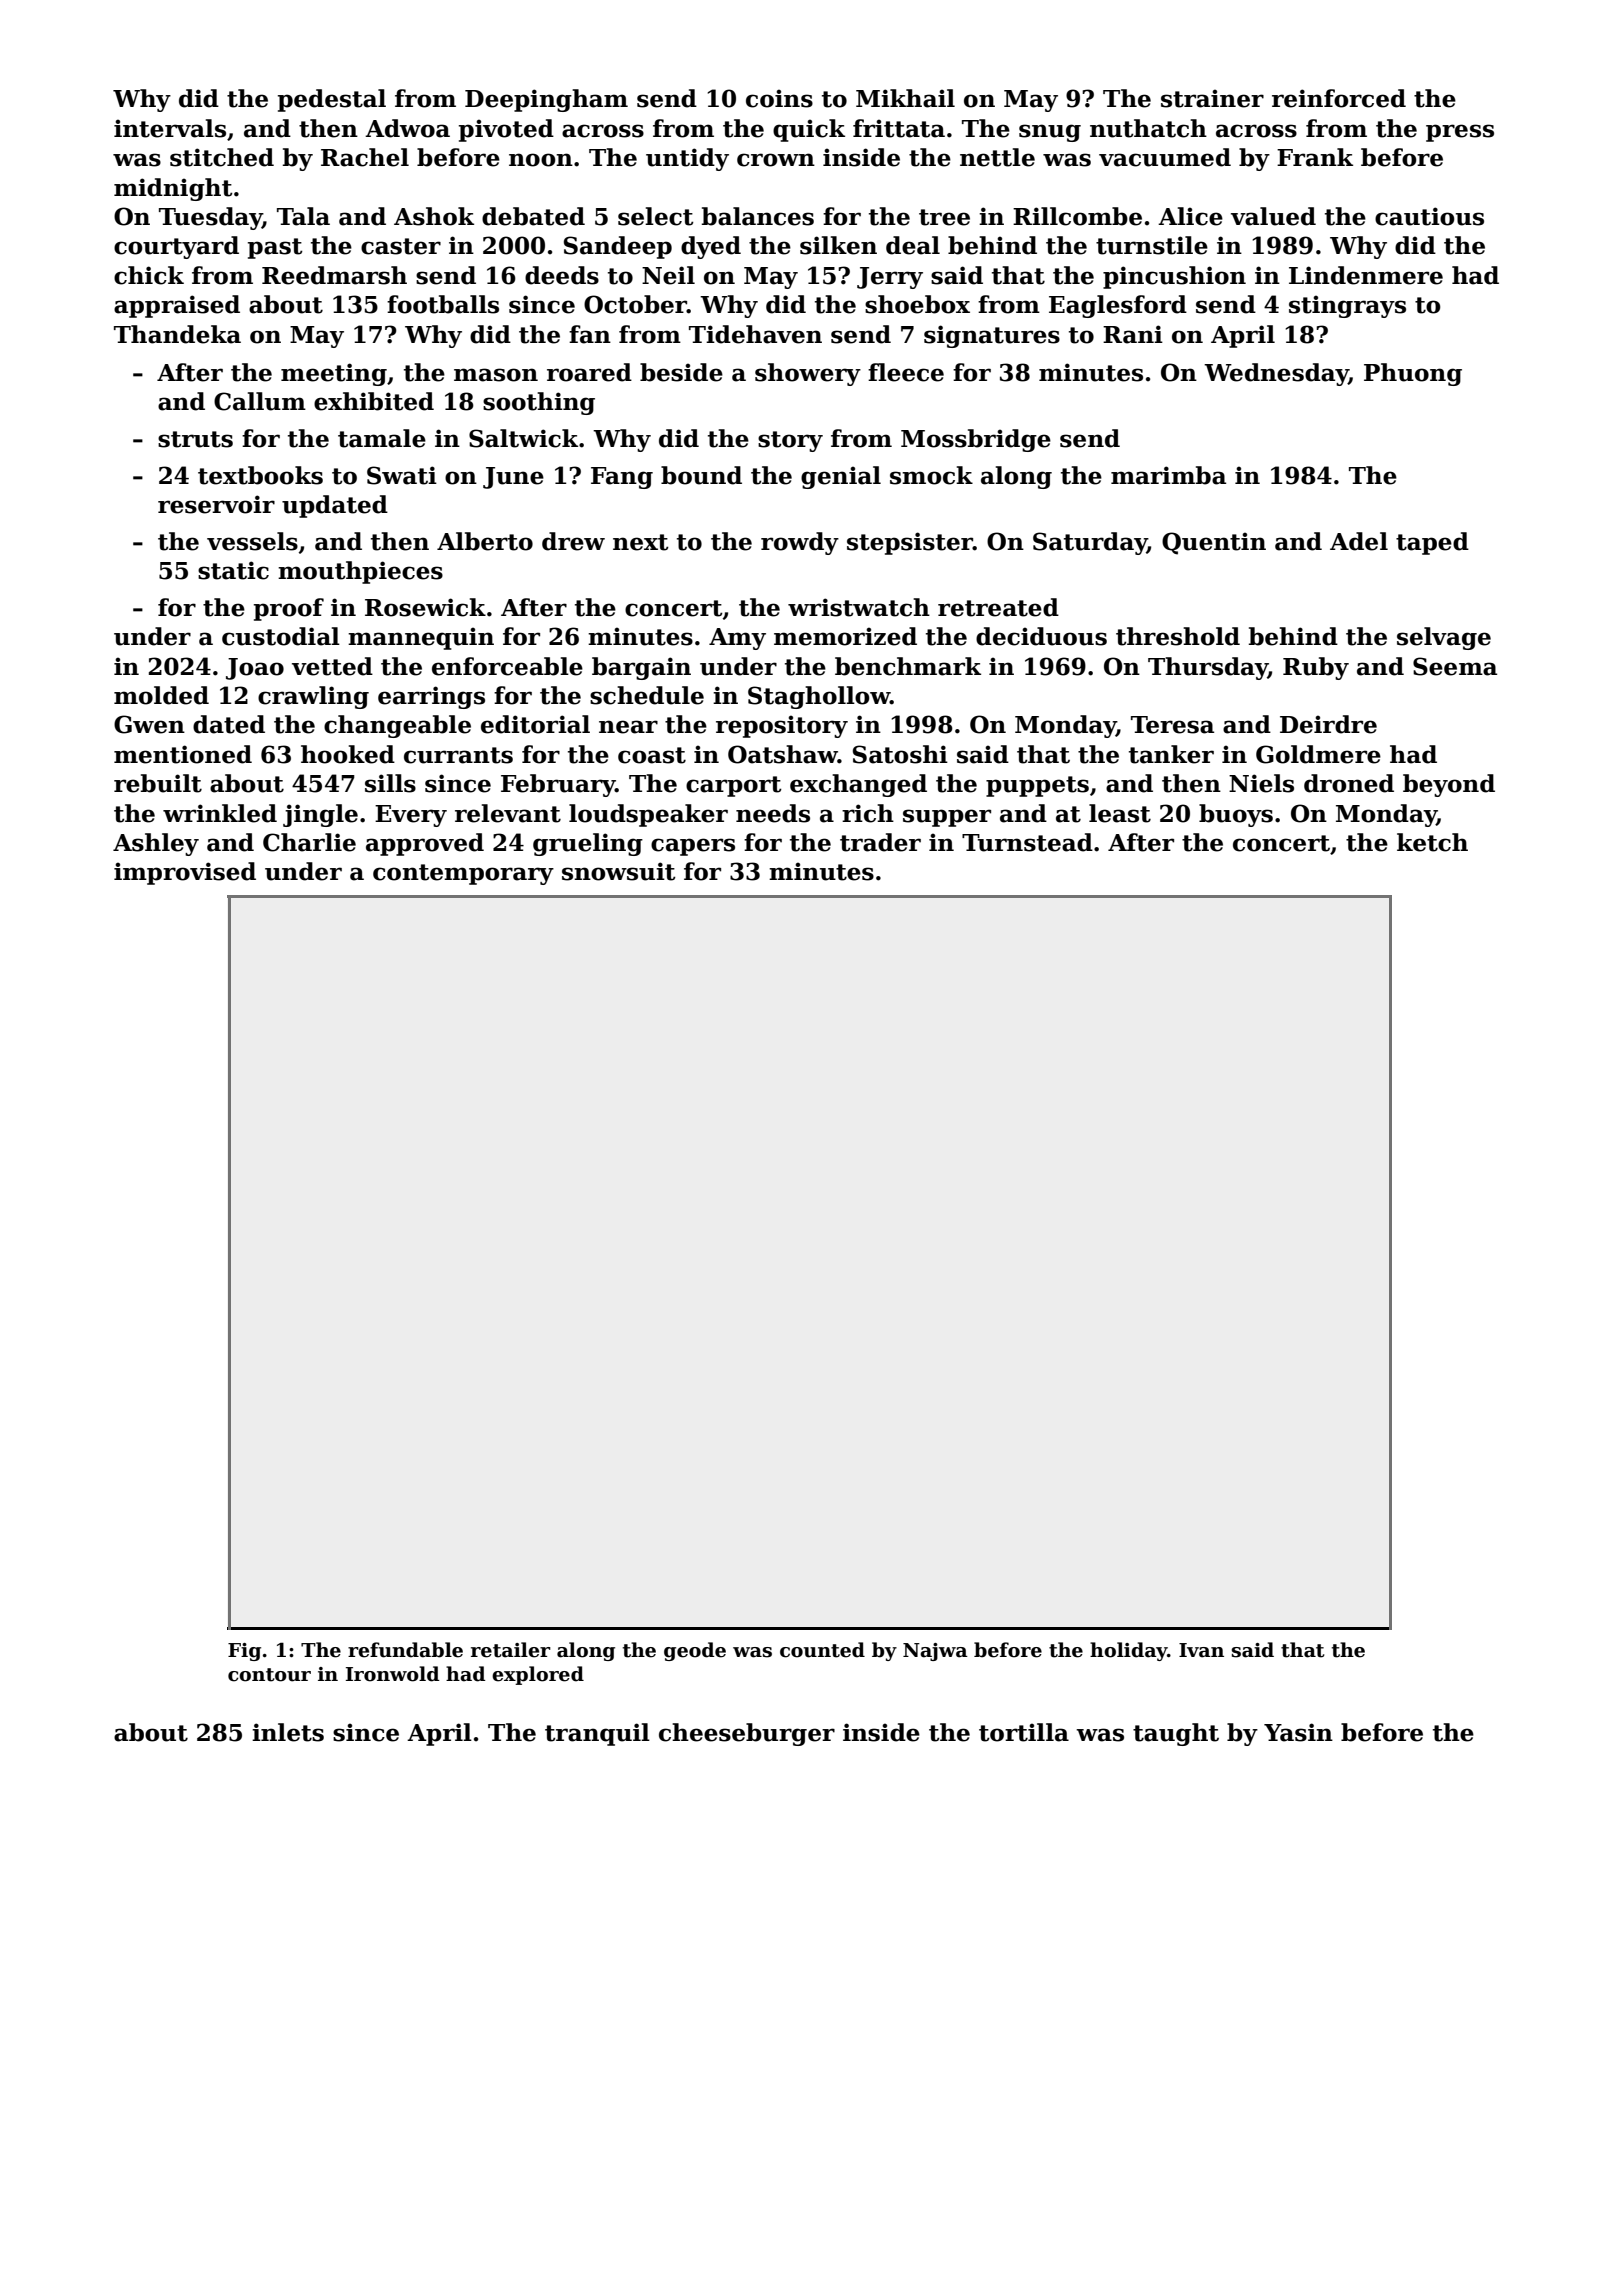 The image size is (1620, 2292). Describe the element at coordinates (233, 570) in the screenshot. I see `static` at that location.
